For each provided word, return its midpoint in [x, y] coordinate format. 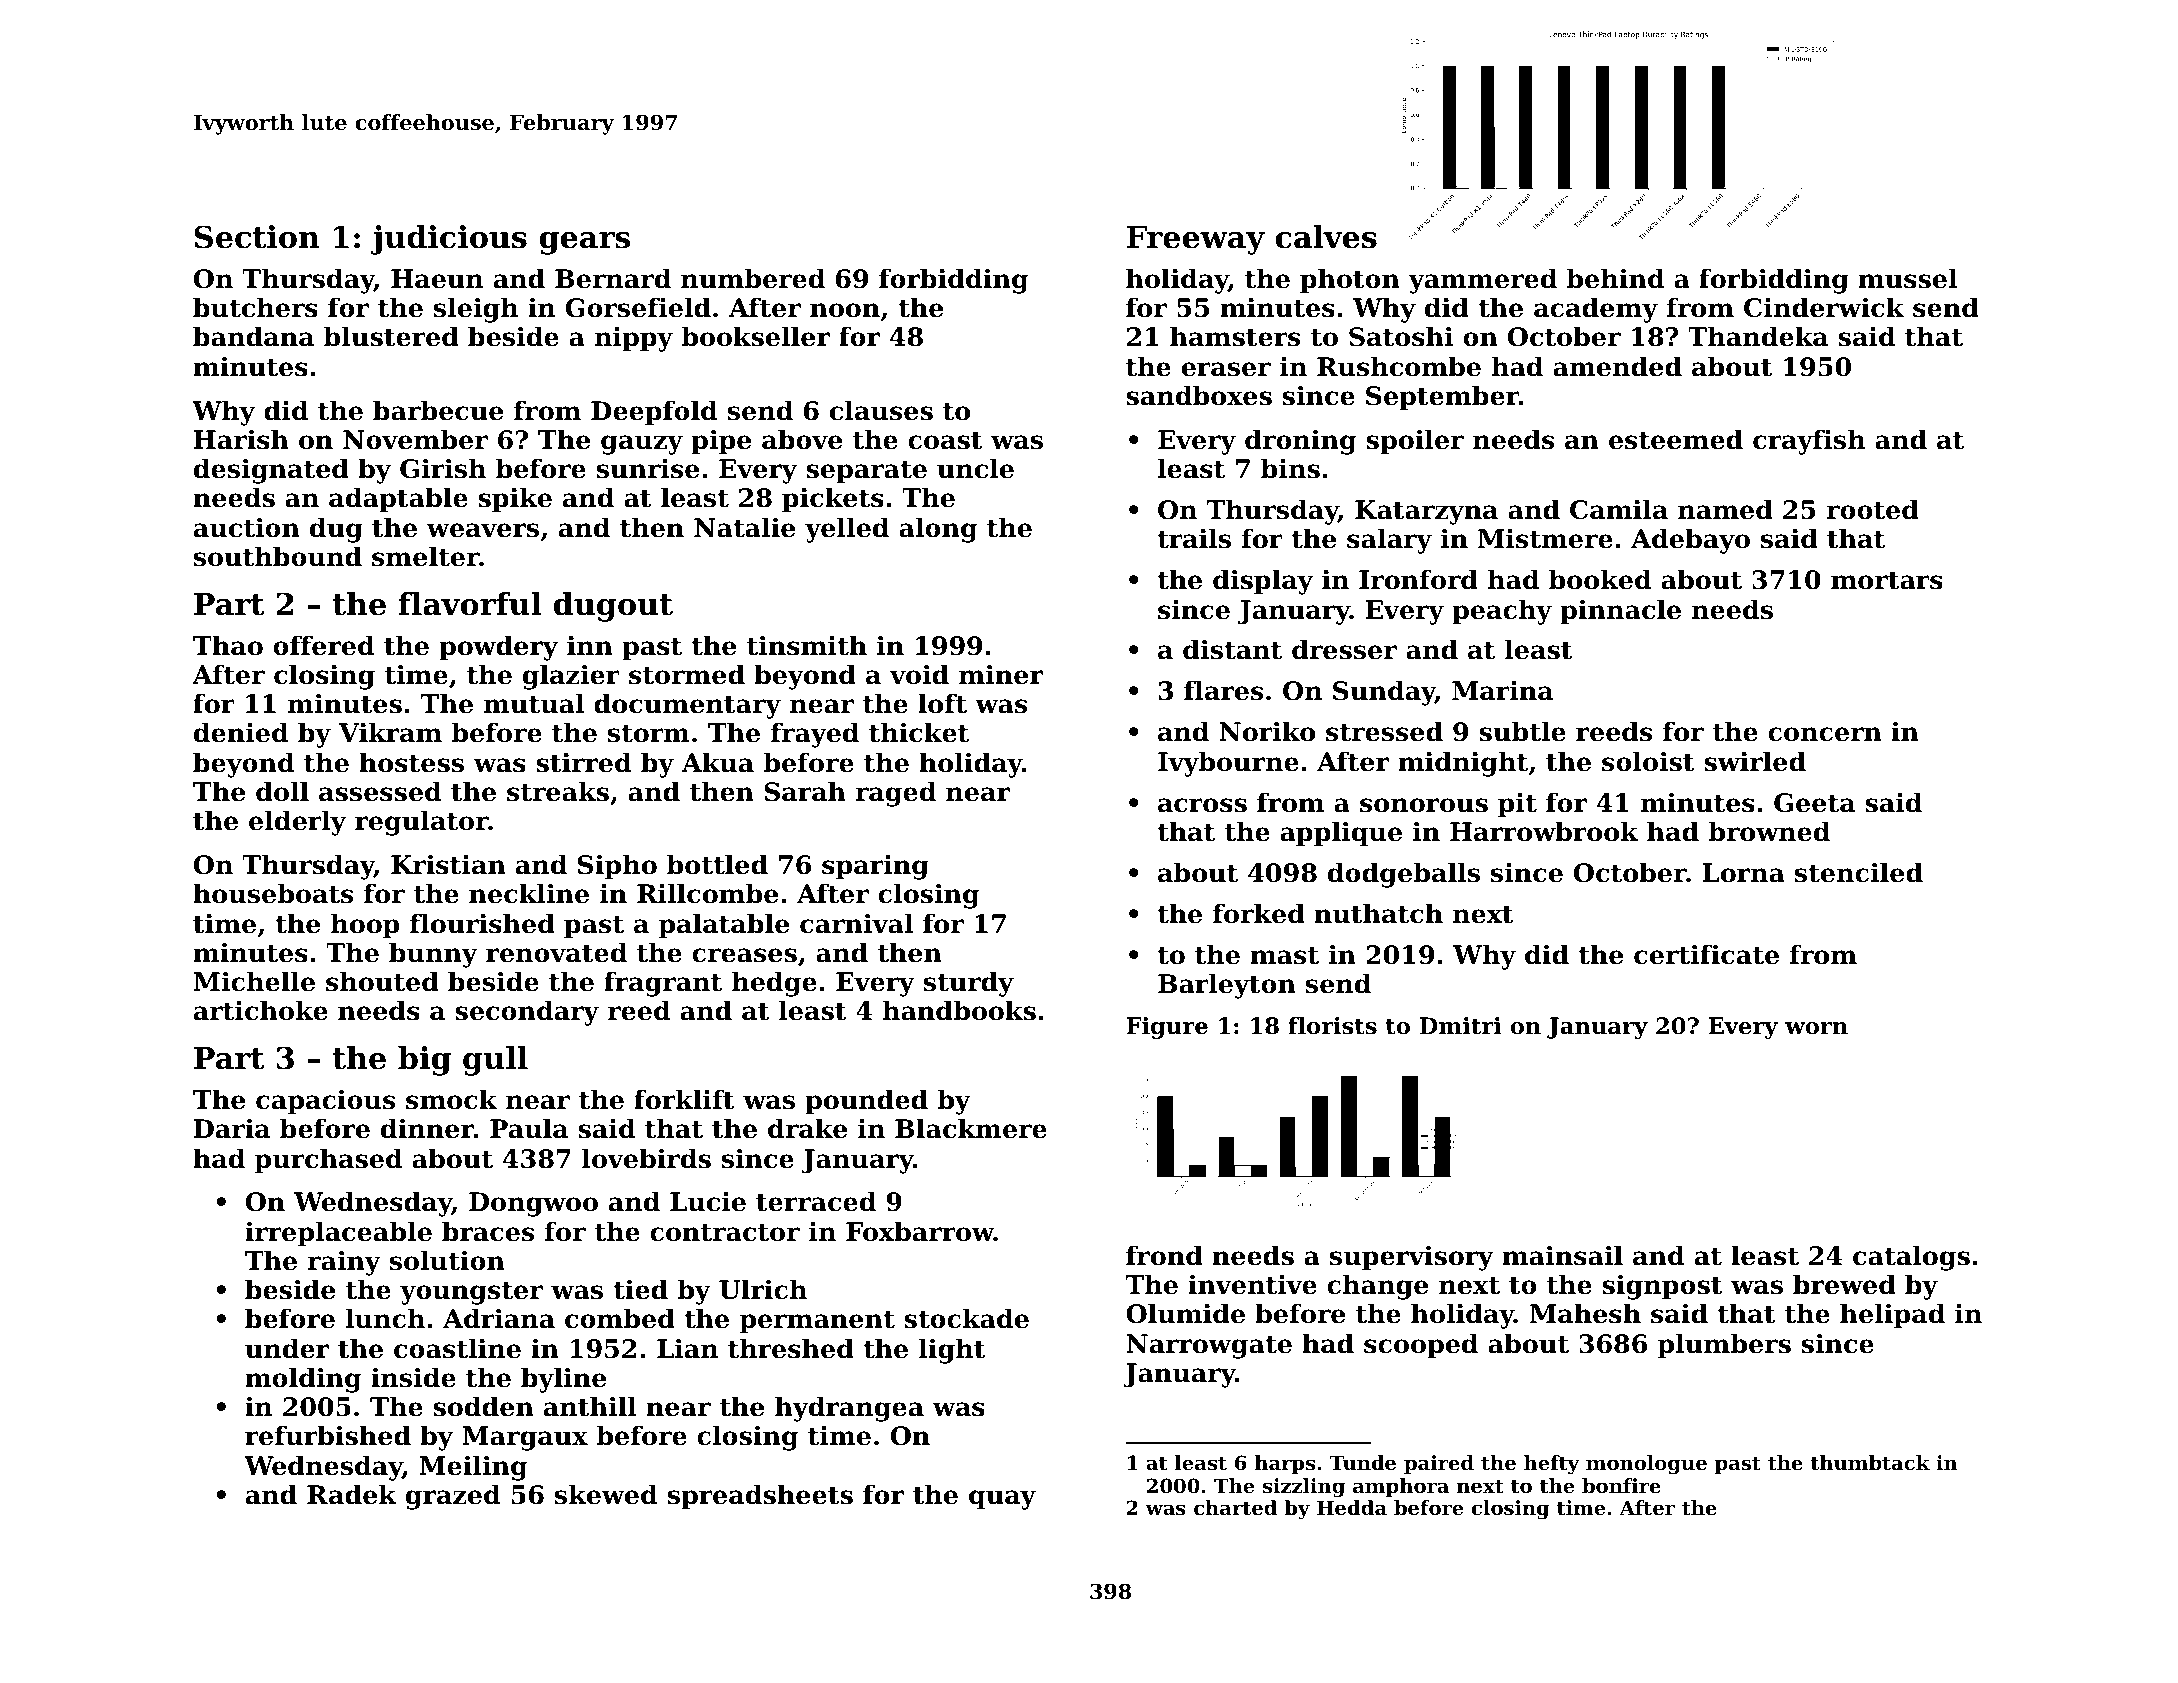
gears [585, 243]
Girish [443, 468]
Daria [232, 1128]
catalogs [1911, 1258]
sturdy [969, 984]
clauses [881, 410]
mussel [1907, 278]
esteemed [1676, 439]
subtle [1522, 731]
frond [1164, 1255]
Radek [352, 1494]
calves [1326, 237]
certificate [1706, 954]
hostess [411, 762]
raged [895, 794]
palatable [724, 926]
